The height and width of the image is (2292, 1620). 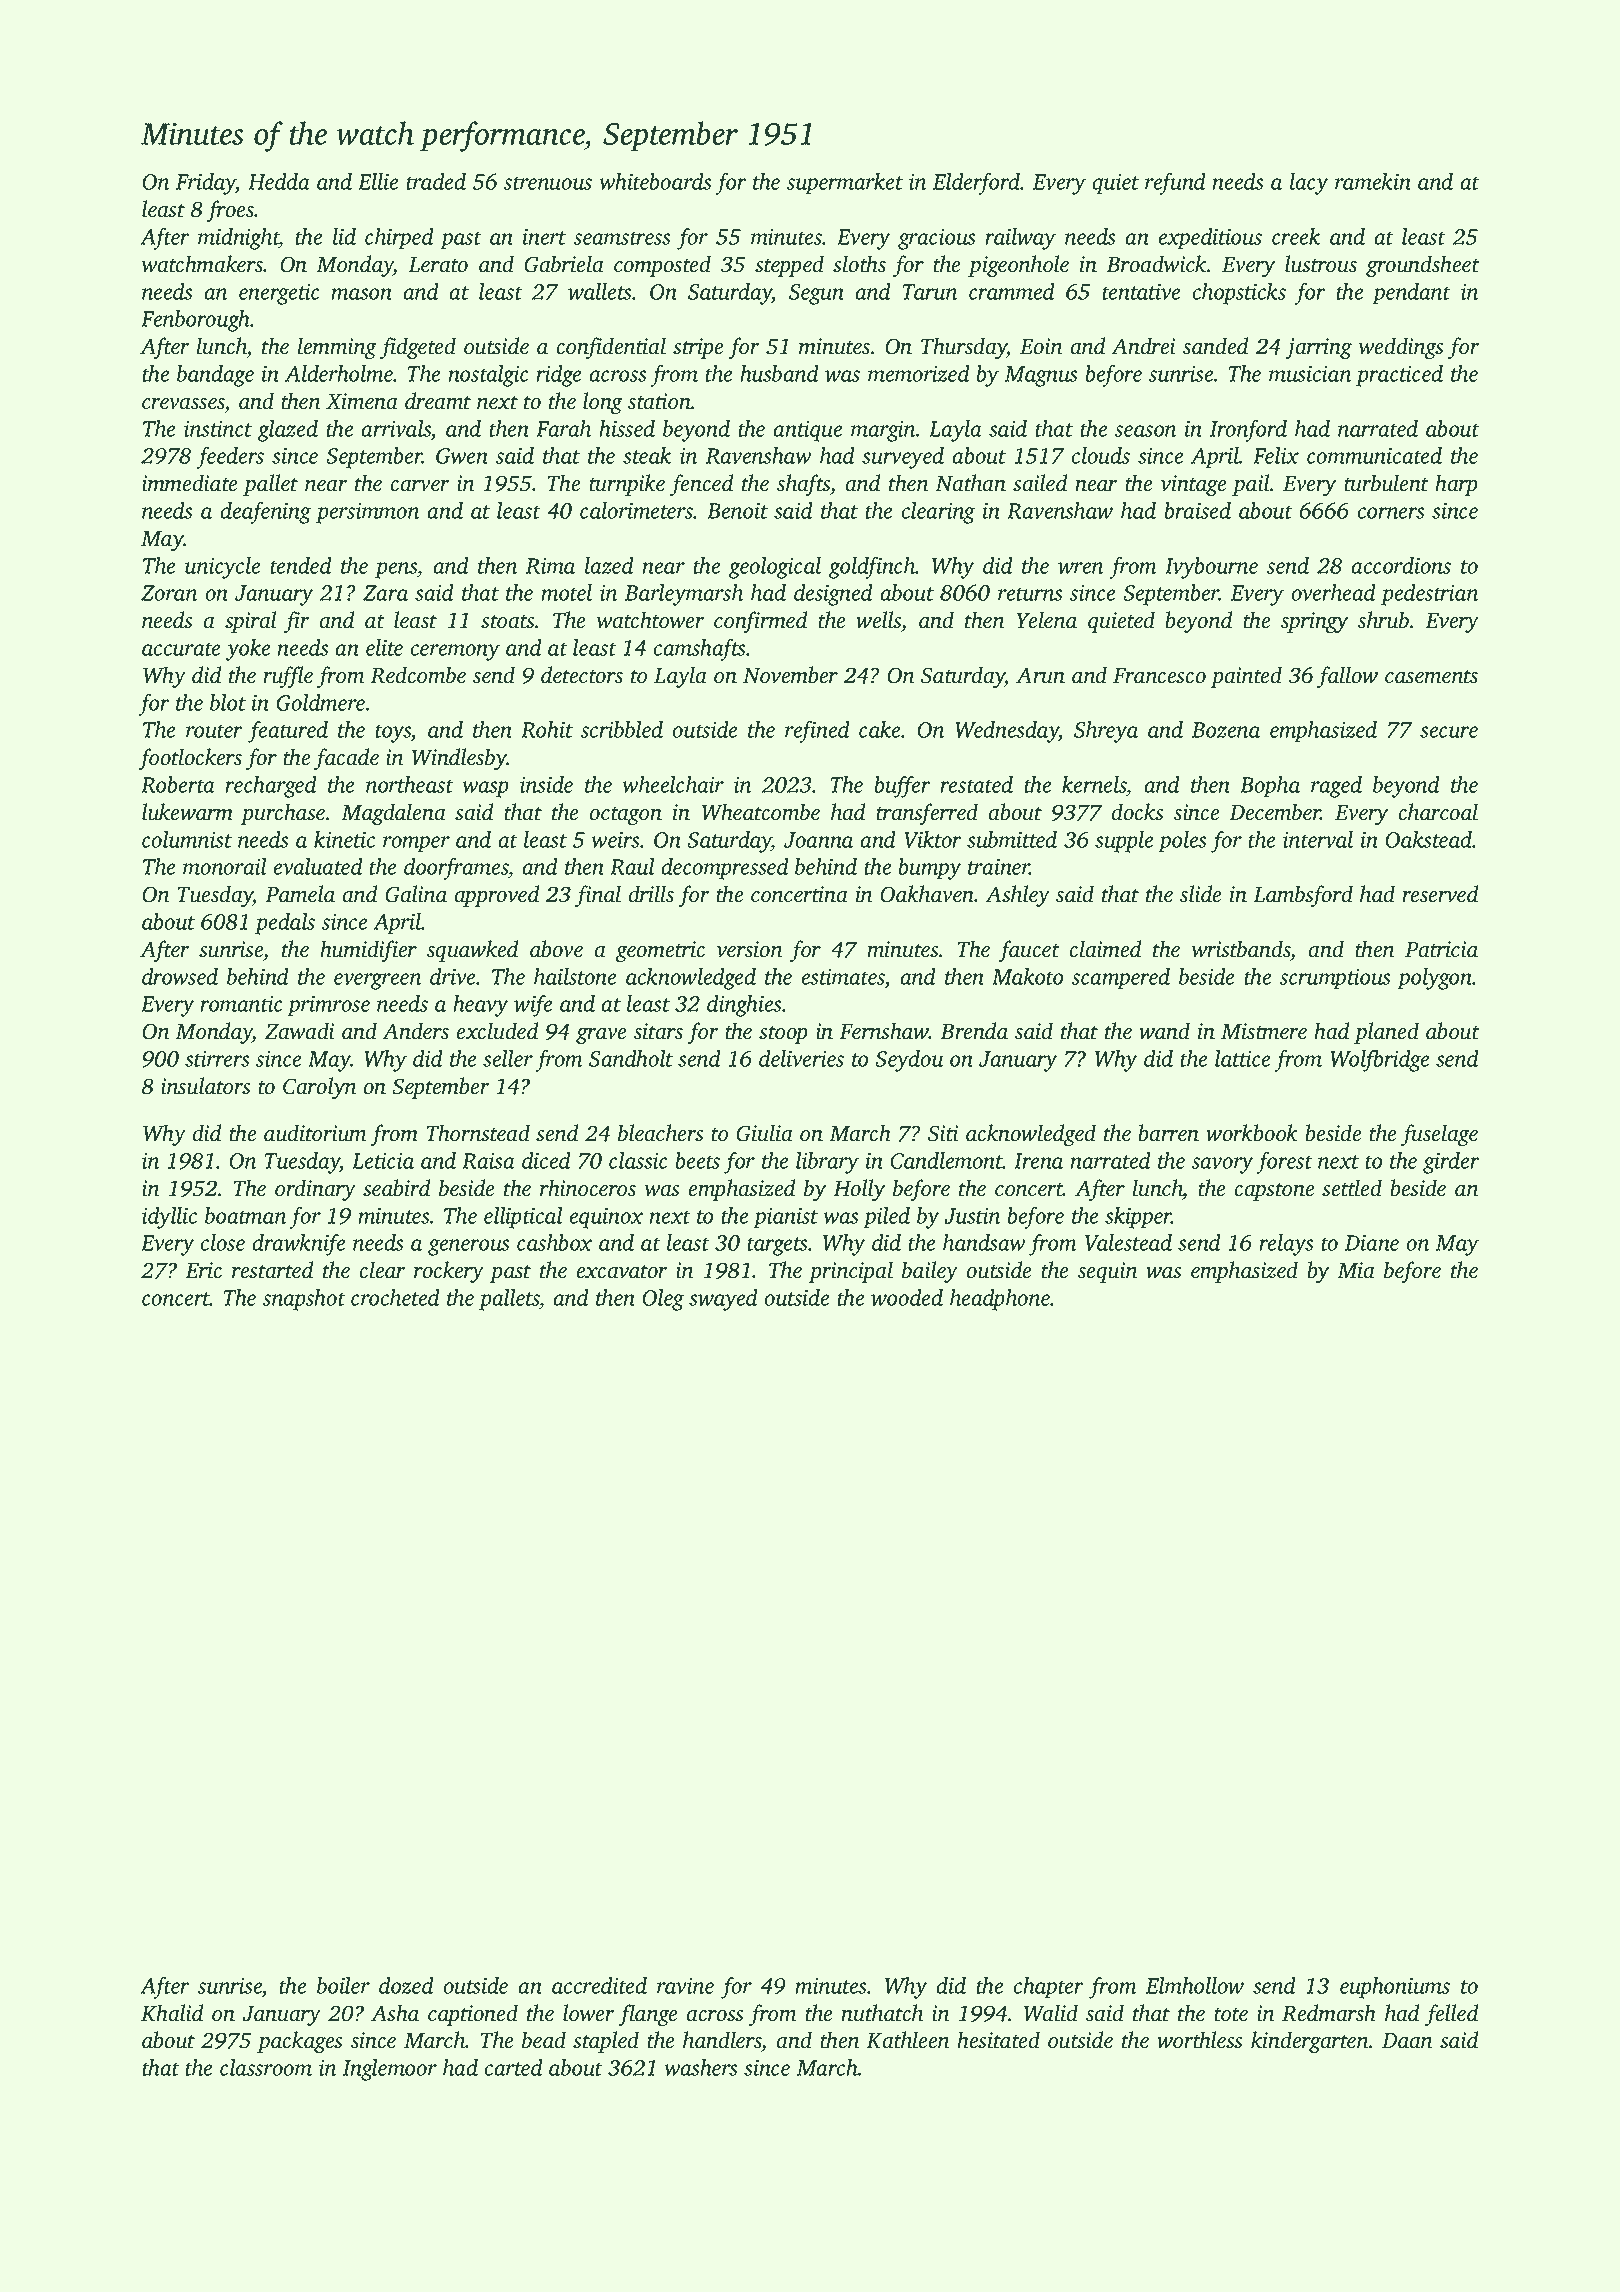 What do you see at coordinates (907, 1297) in the image?
I see `wooded` at bounding box center [907, 1297].
